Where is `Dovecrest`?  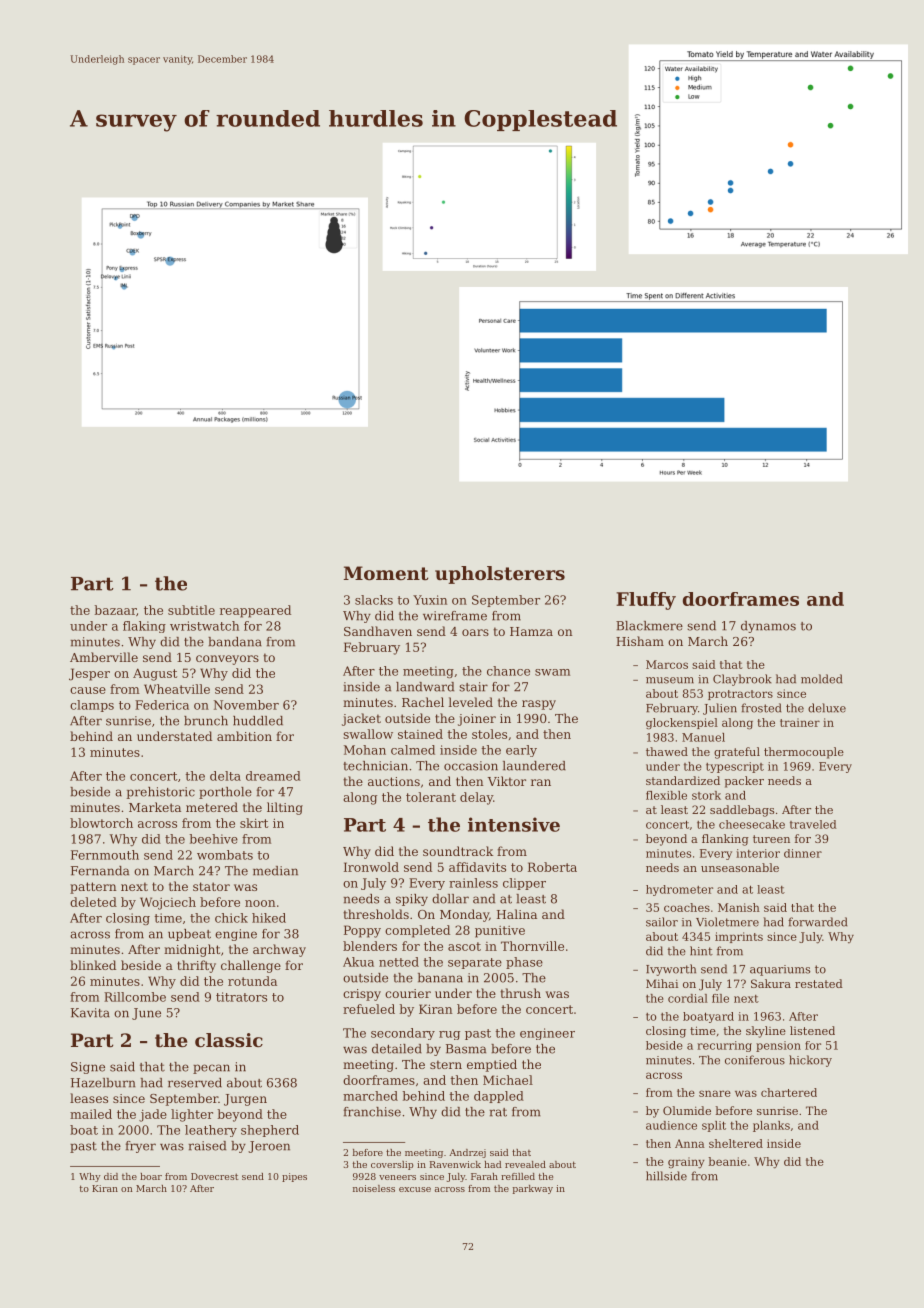
Dovecrest is located at coordinates (215, 1176).
